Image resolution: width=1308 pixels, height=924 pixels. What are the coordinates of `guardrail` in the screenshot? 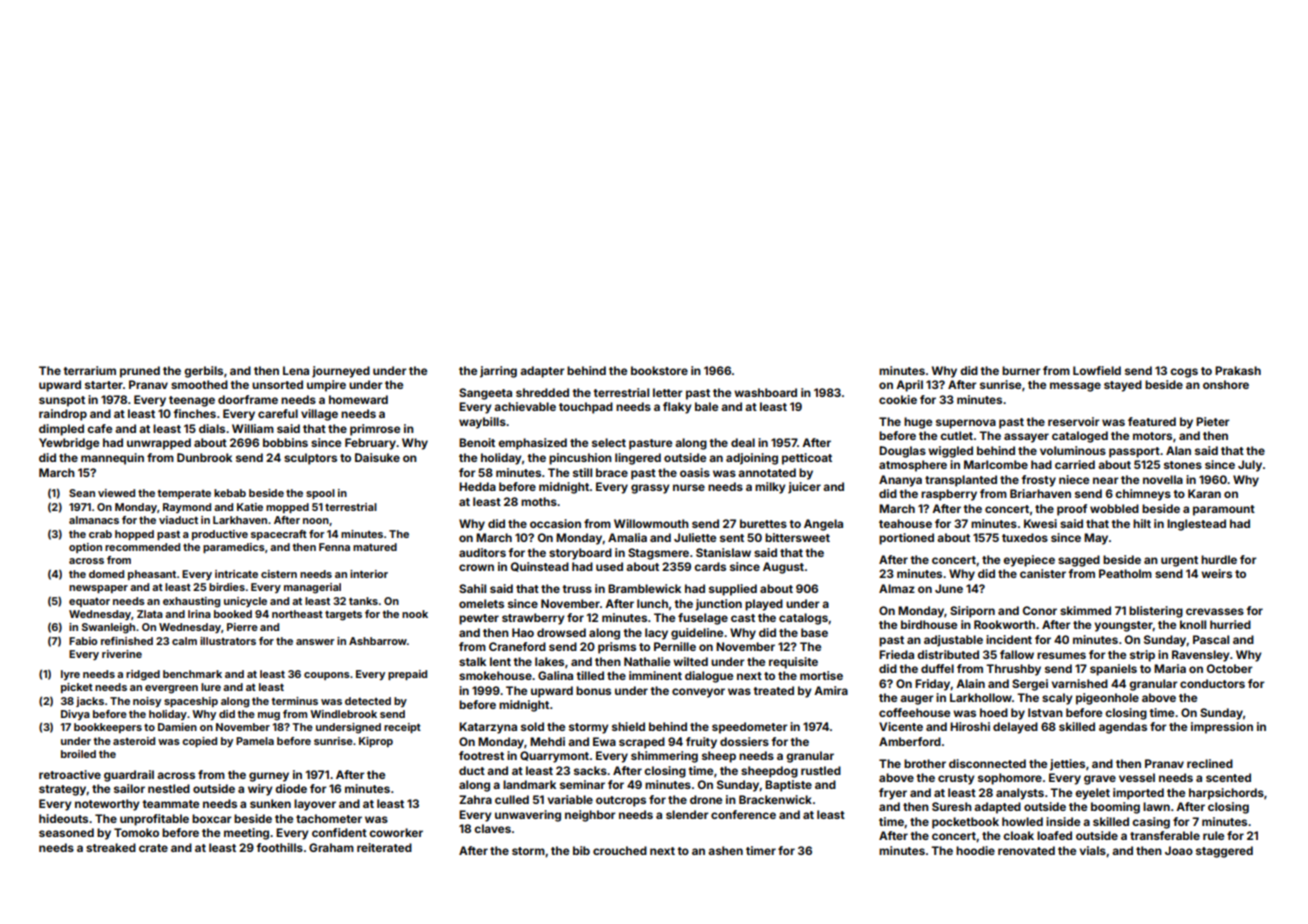 It's located at (129, 776).
